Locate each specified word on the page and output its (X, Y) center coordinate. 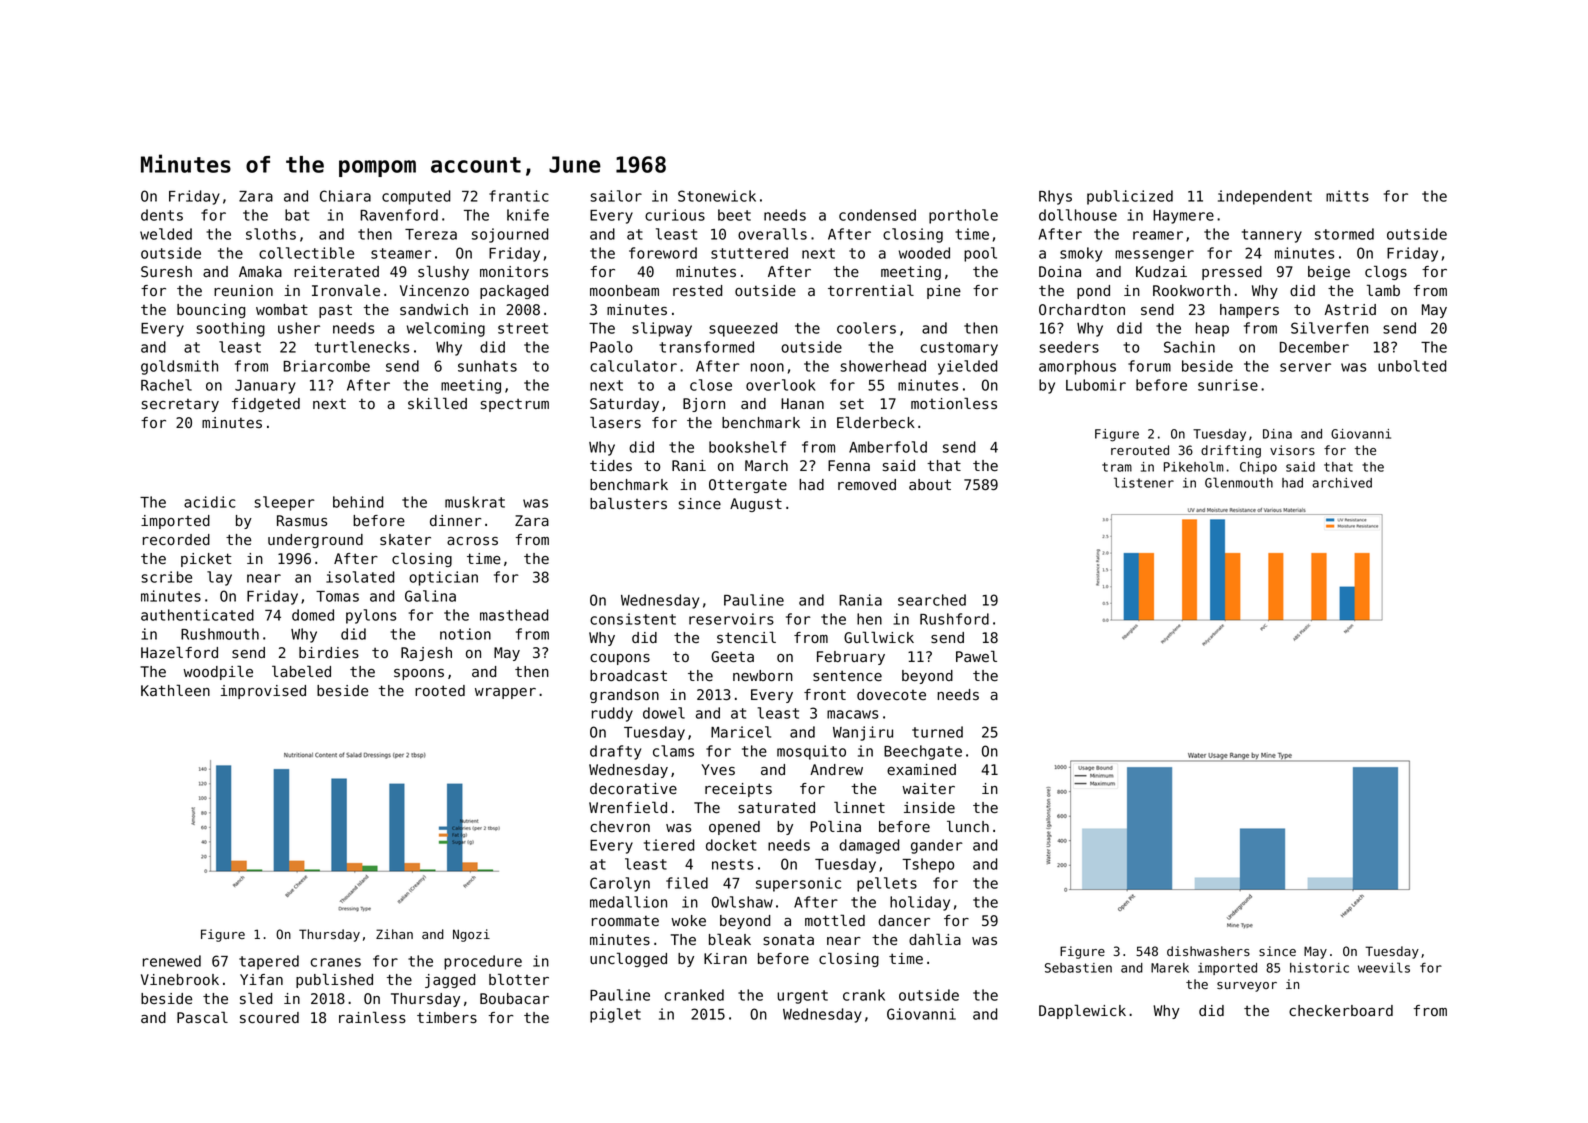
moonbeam (624, 291)
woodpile (218, 672)
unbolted (1412, 366)
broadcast (628, 676)
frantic (519, 196)
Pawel (976, 656)
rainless (372, 1017)
